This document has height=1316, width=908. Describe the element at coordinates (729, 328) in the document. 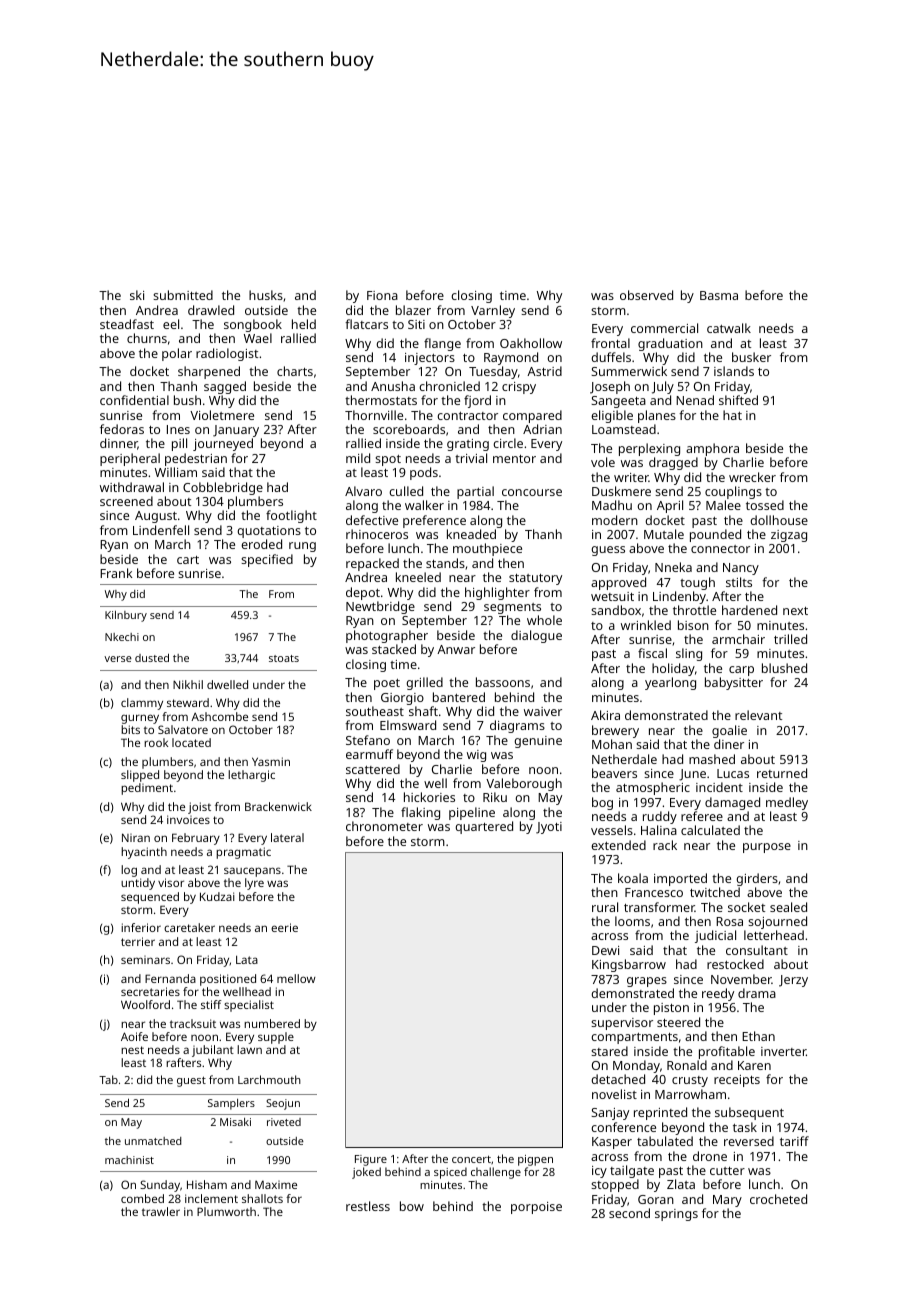

I see `catwalk` at that location.
